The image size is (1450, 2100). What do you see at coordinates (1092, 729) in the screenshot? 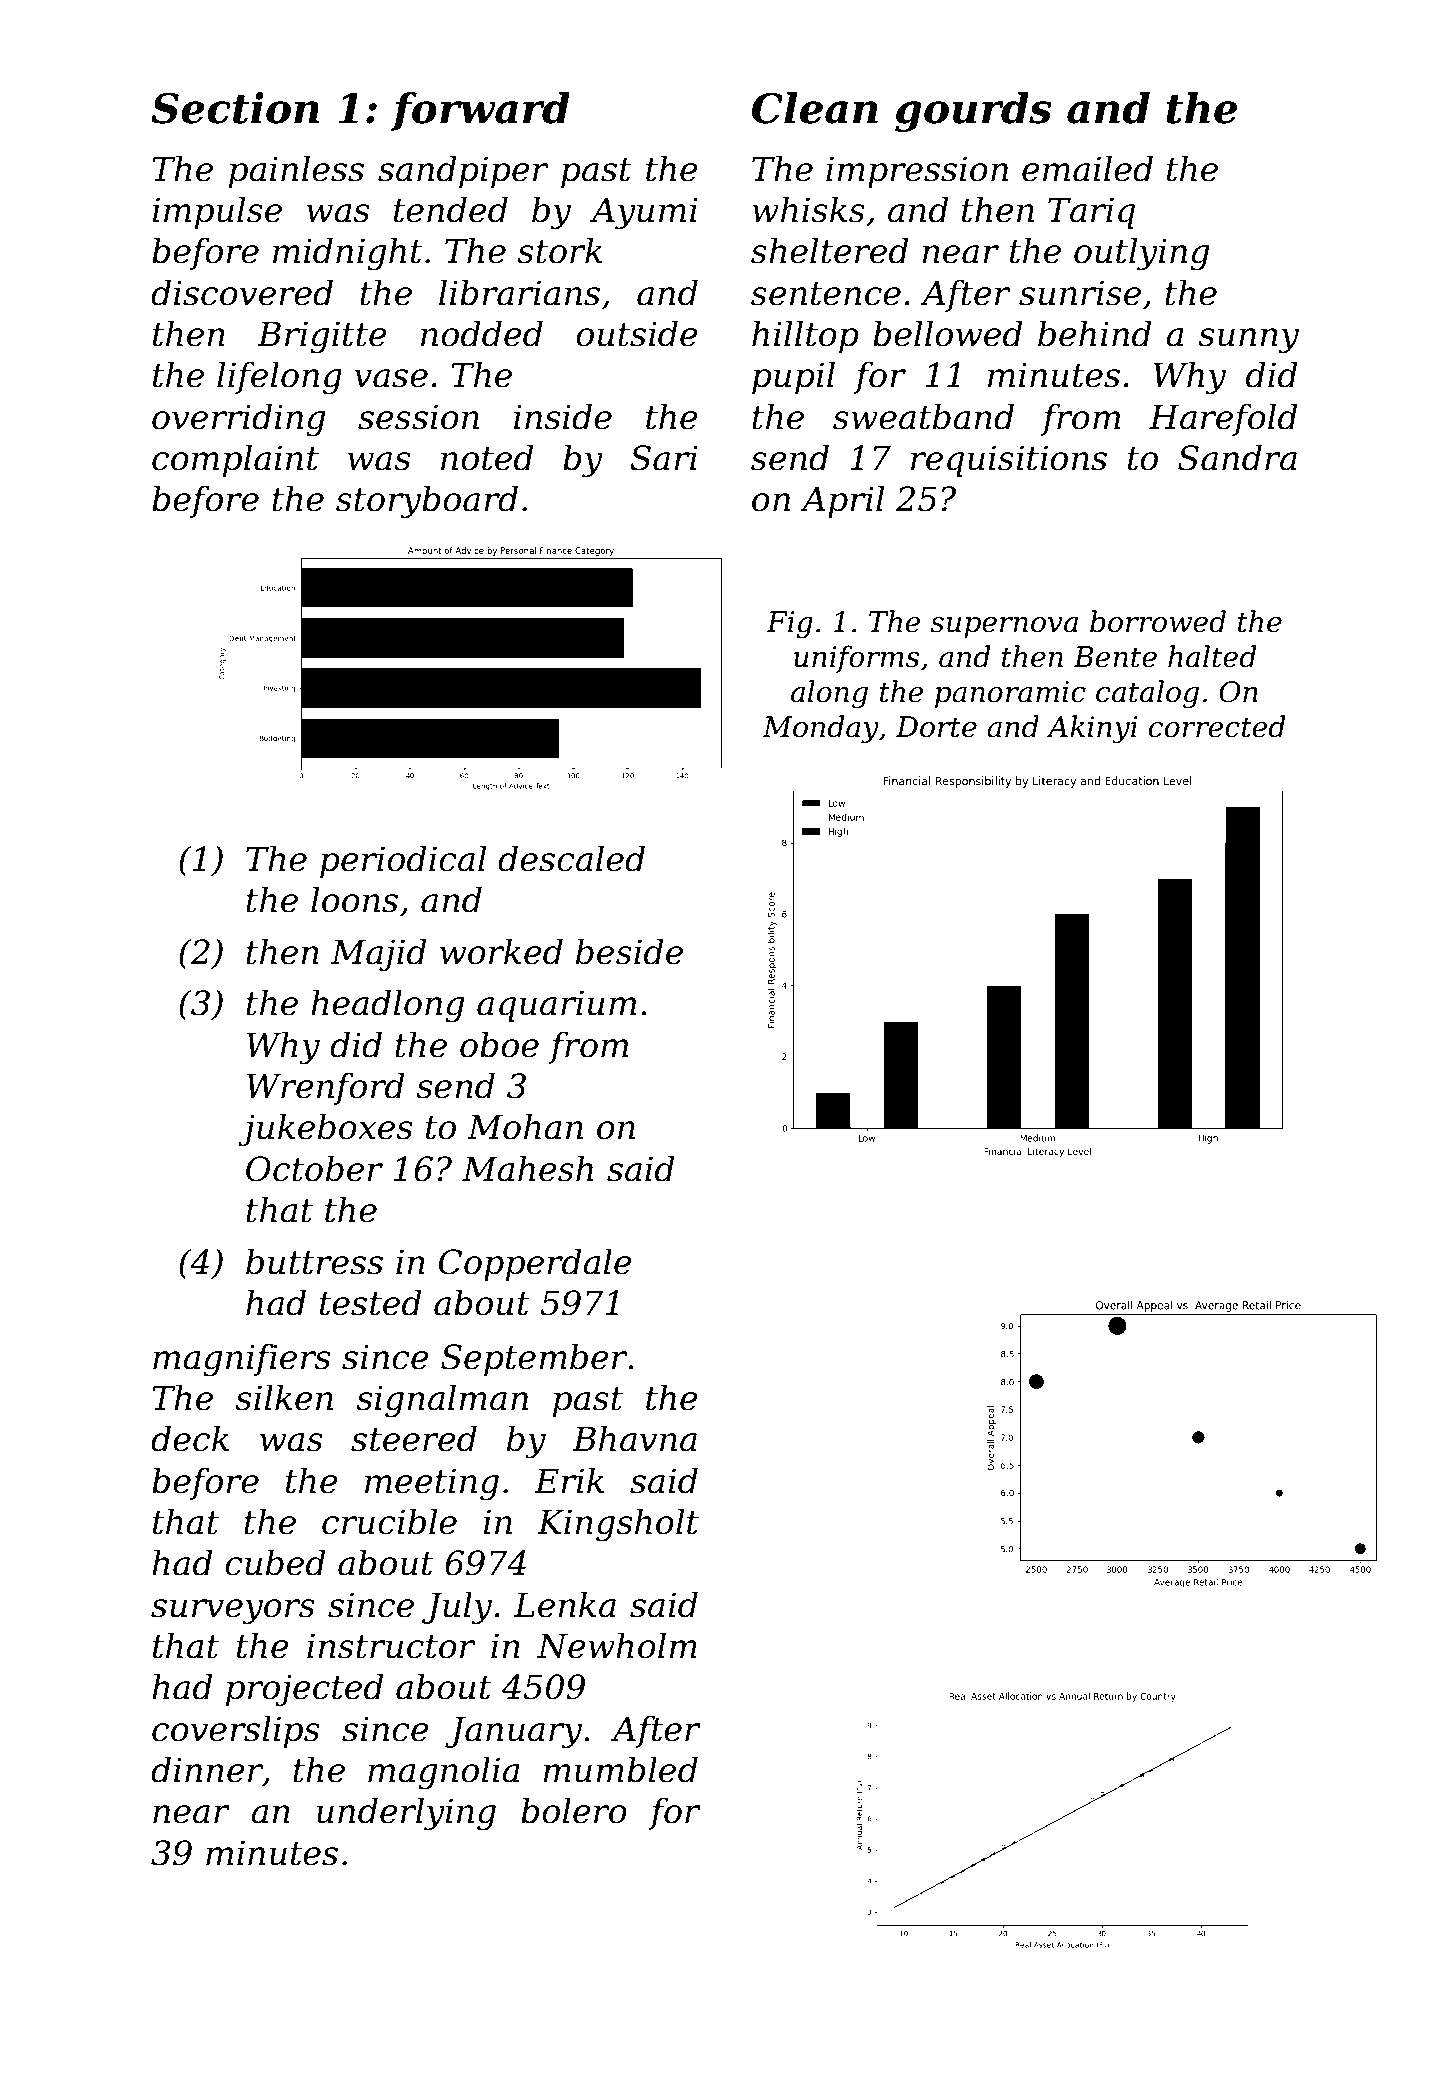
I see `Akinyi` at bounding box center [1092, 729].
